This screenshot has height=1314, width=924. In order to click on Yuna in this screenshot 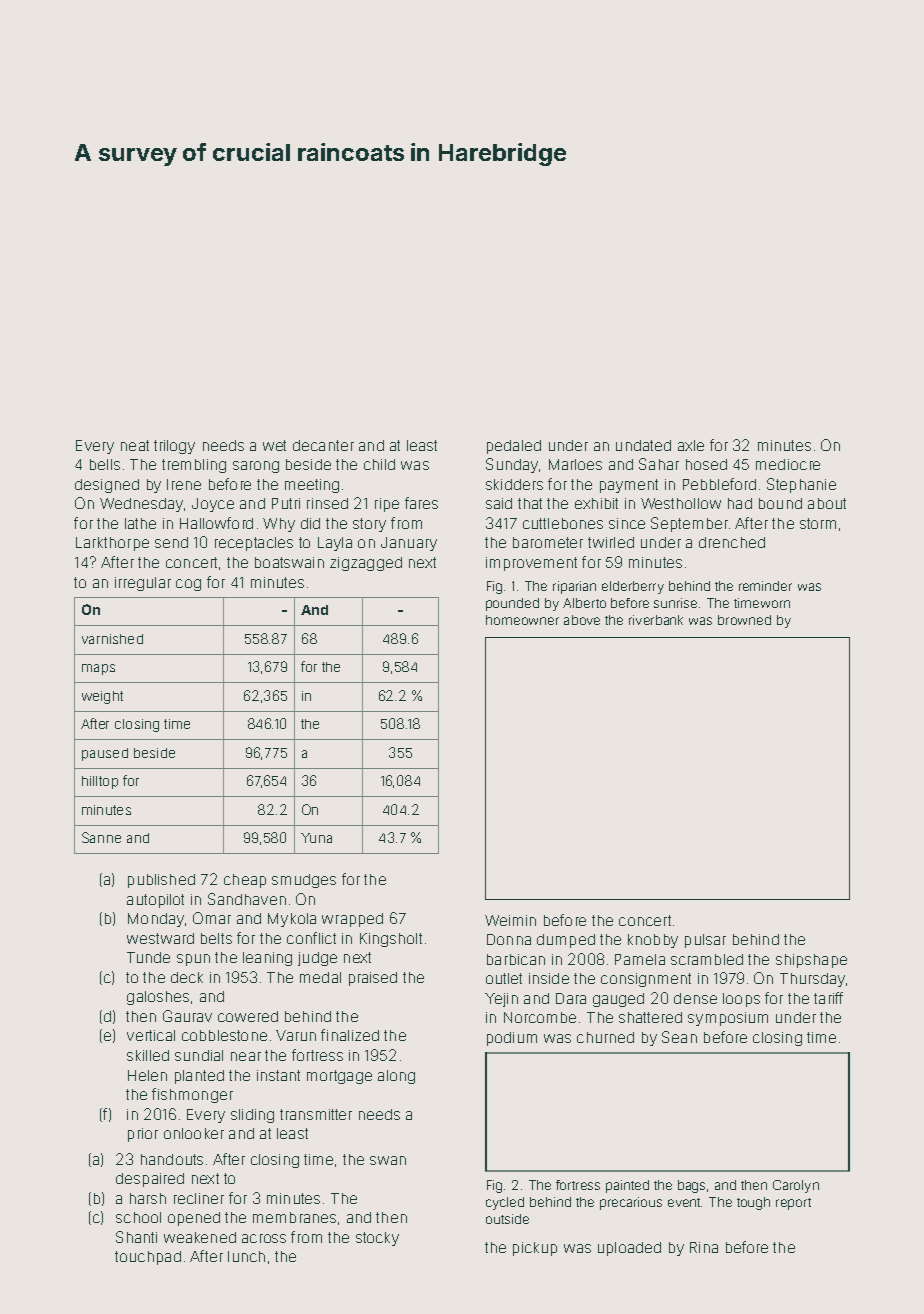, I will do `click(316, 838)`.
